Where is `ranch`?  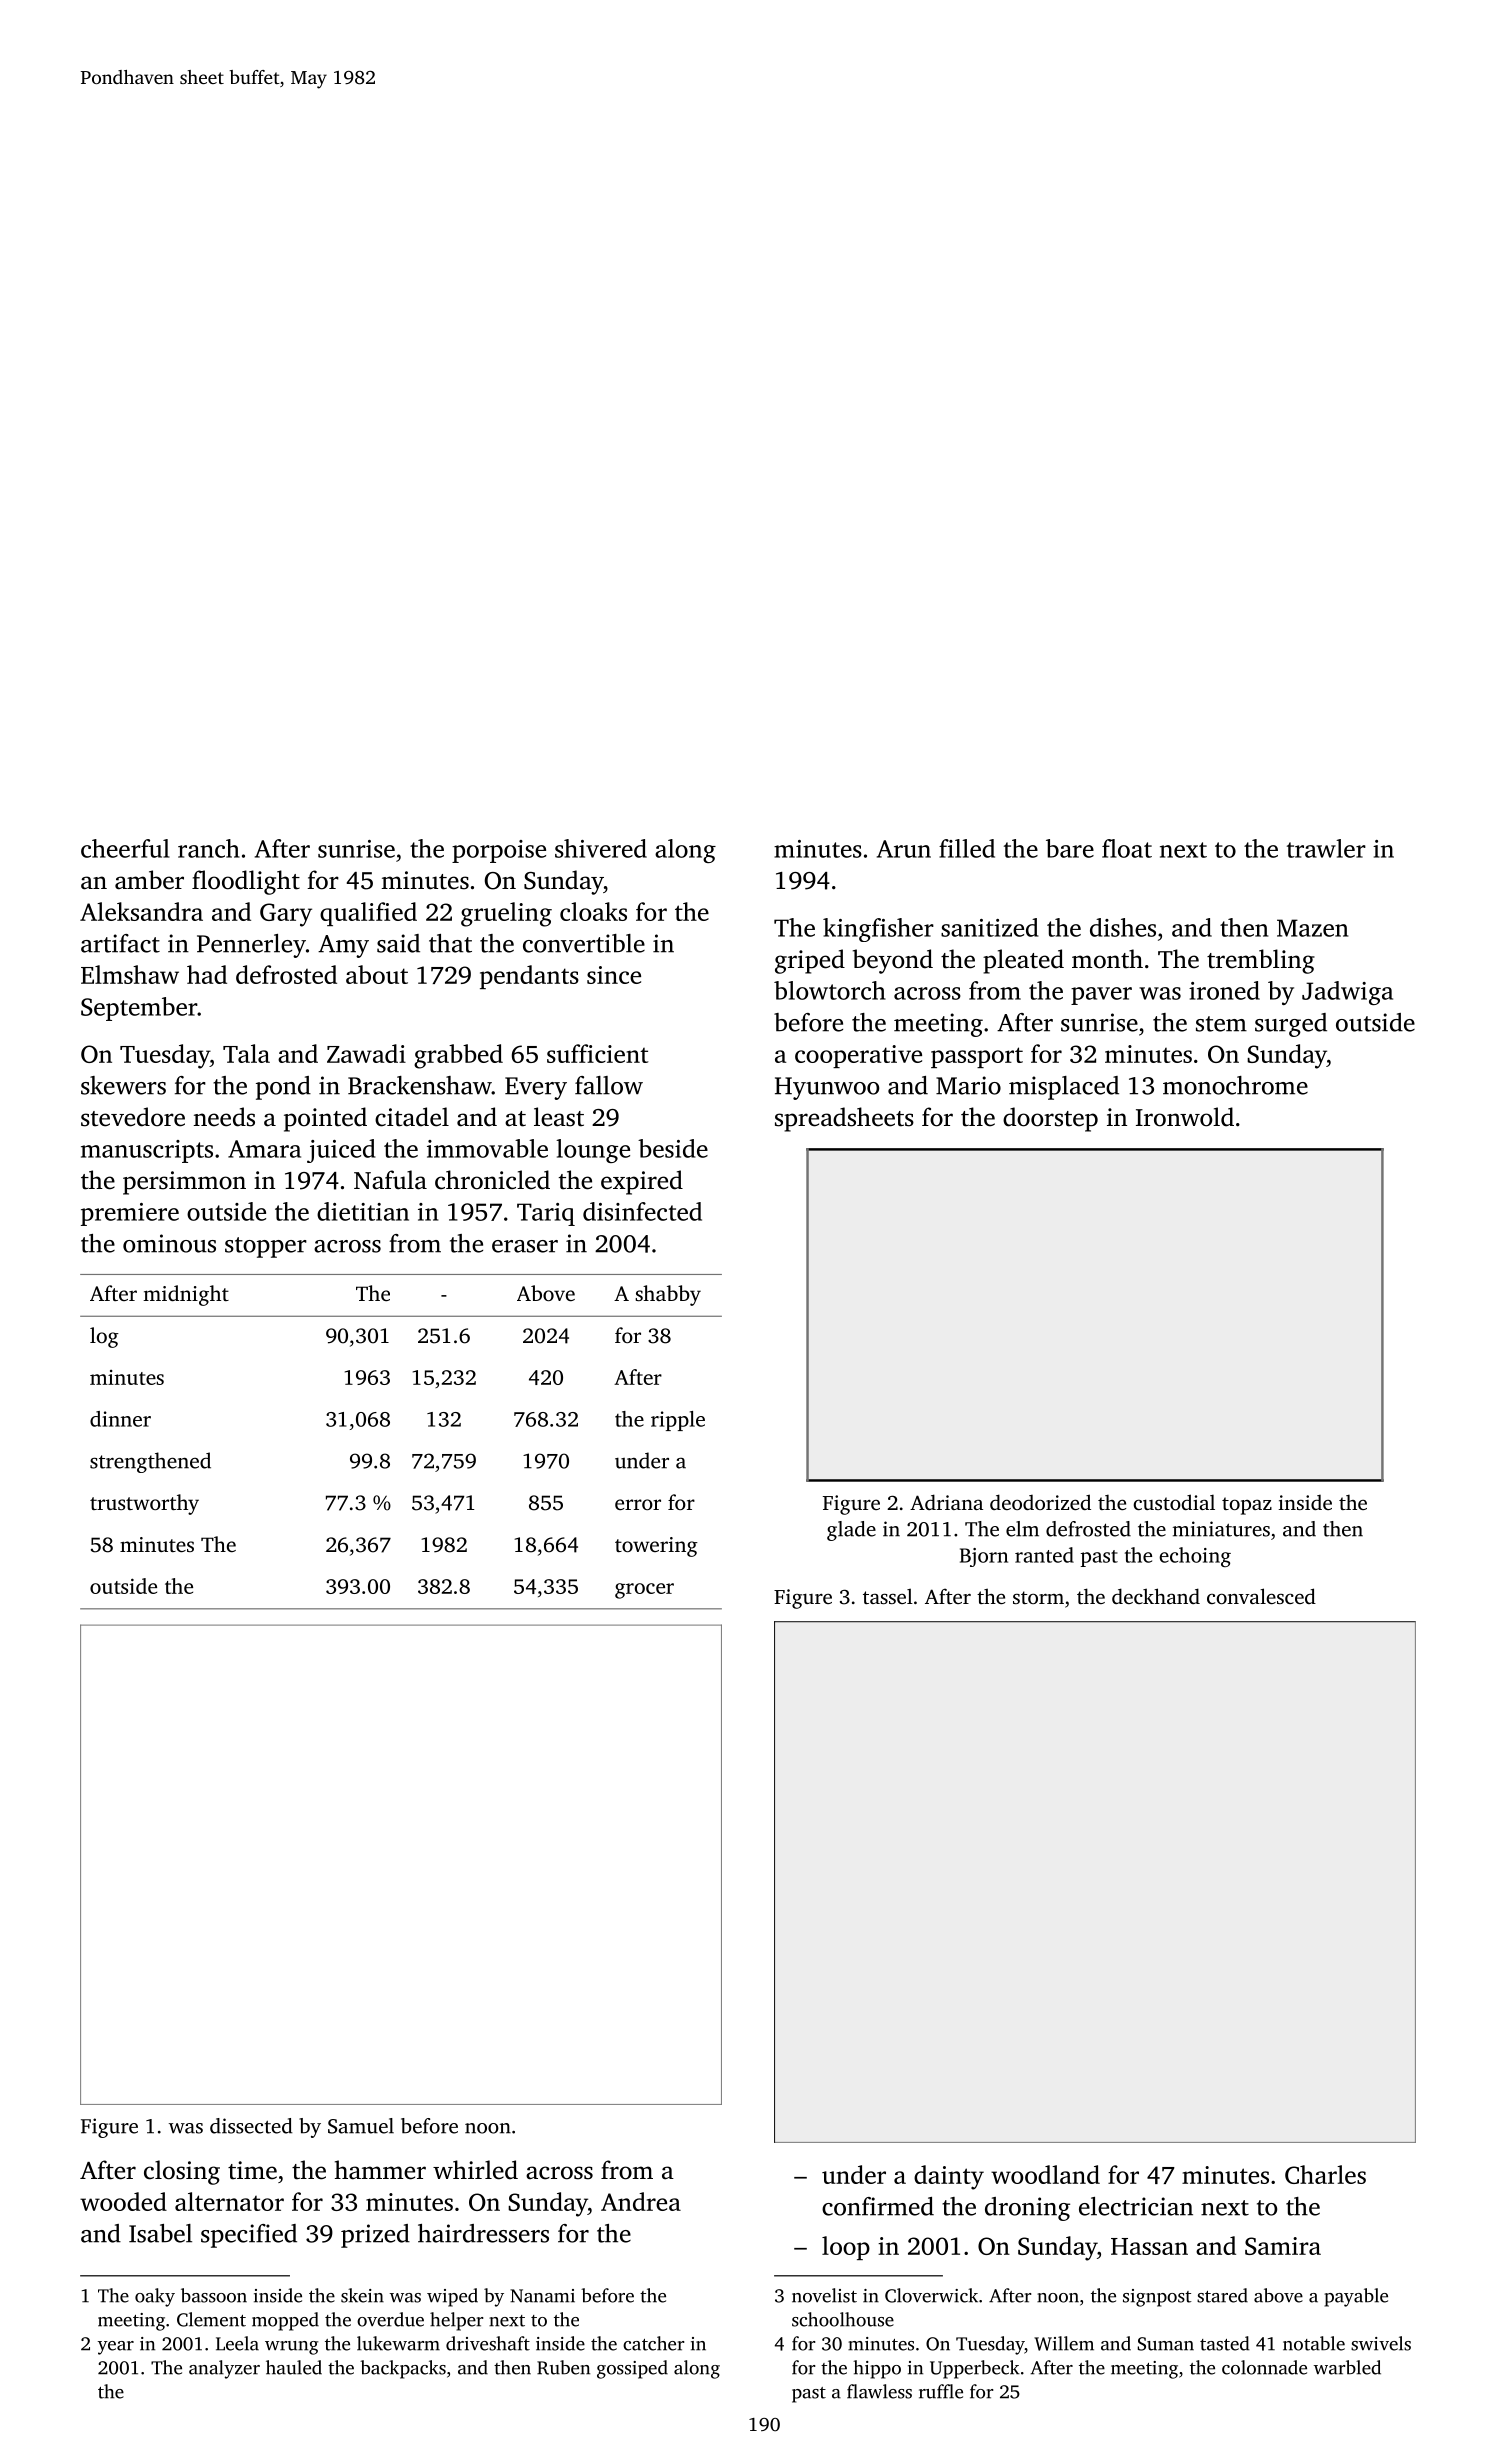
ranch is located at coordinates (209, 848).
